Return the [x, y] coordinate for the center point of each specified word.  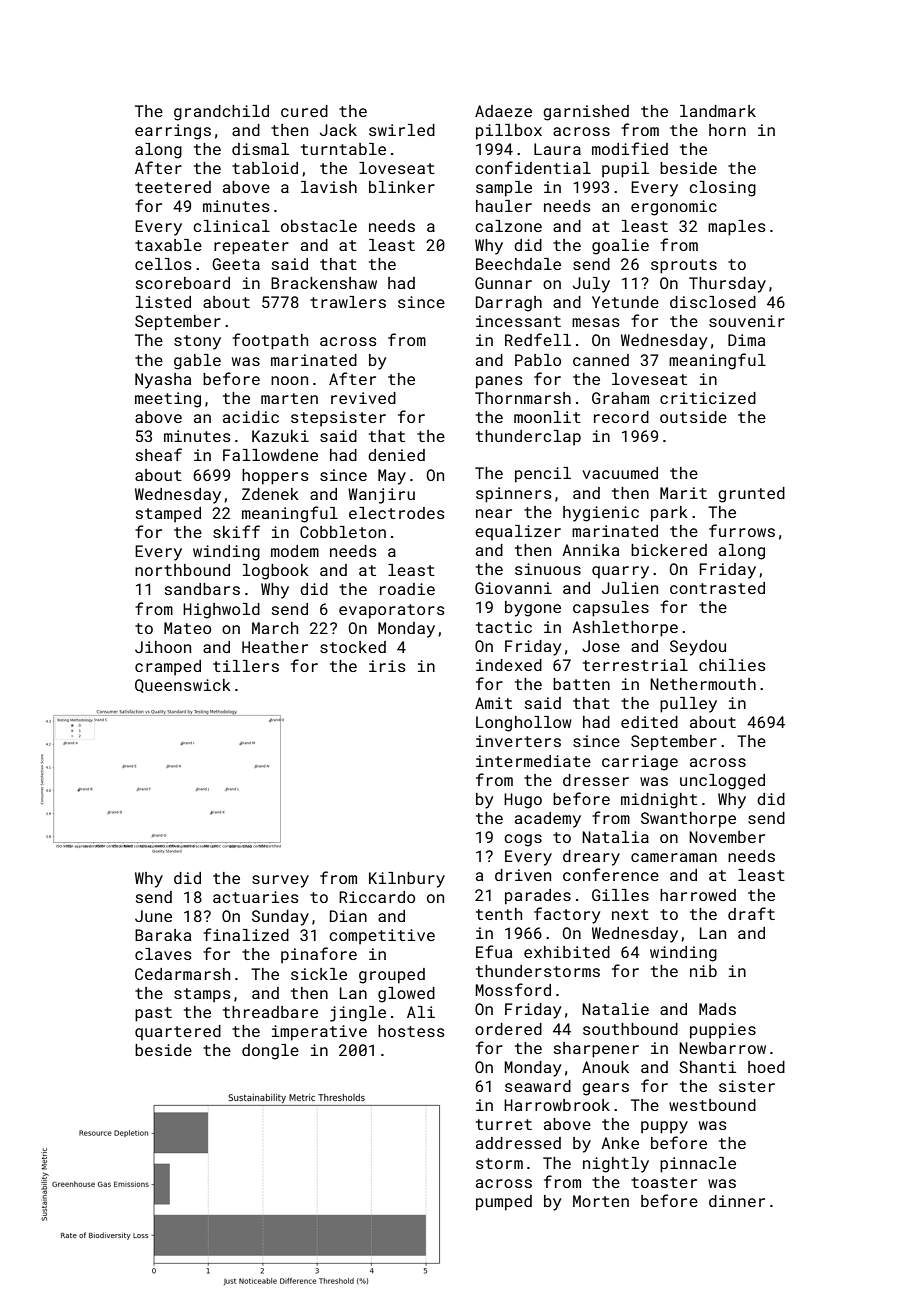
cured [304, 111]
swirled [402, 130]
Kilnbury [407, 880]
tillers [246, 666]
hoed [766, 1067]
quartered [178, 1033]
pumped [504, 1203]
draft [751, 913]
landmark [718, 111]
